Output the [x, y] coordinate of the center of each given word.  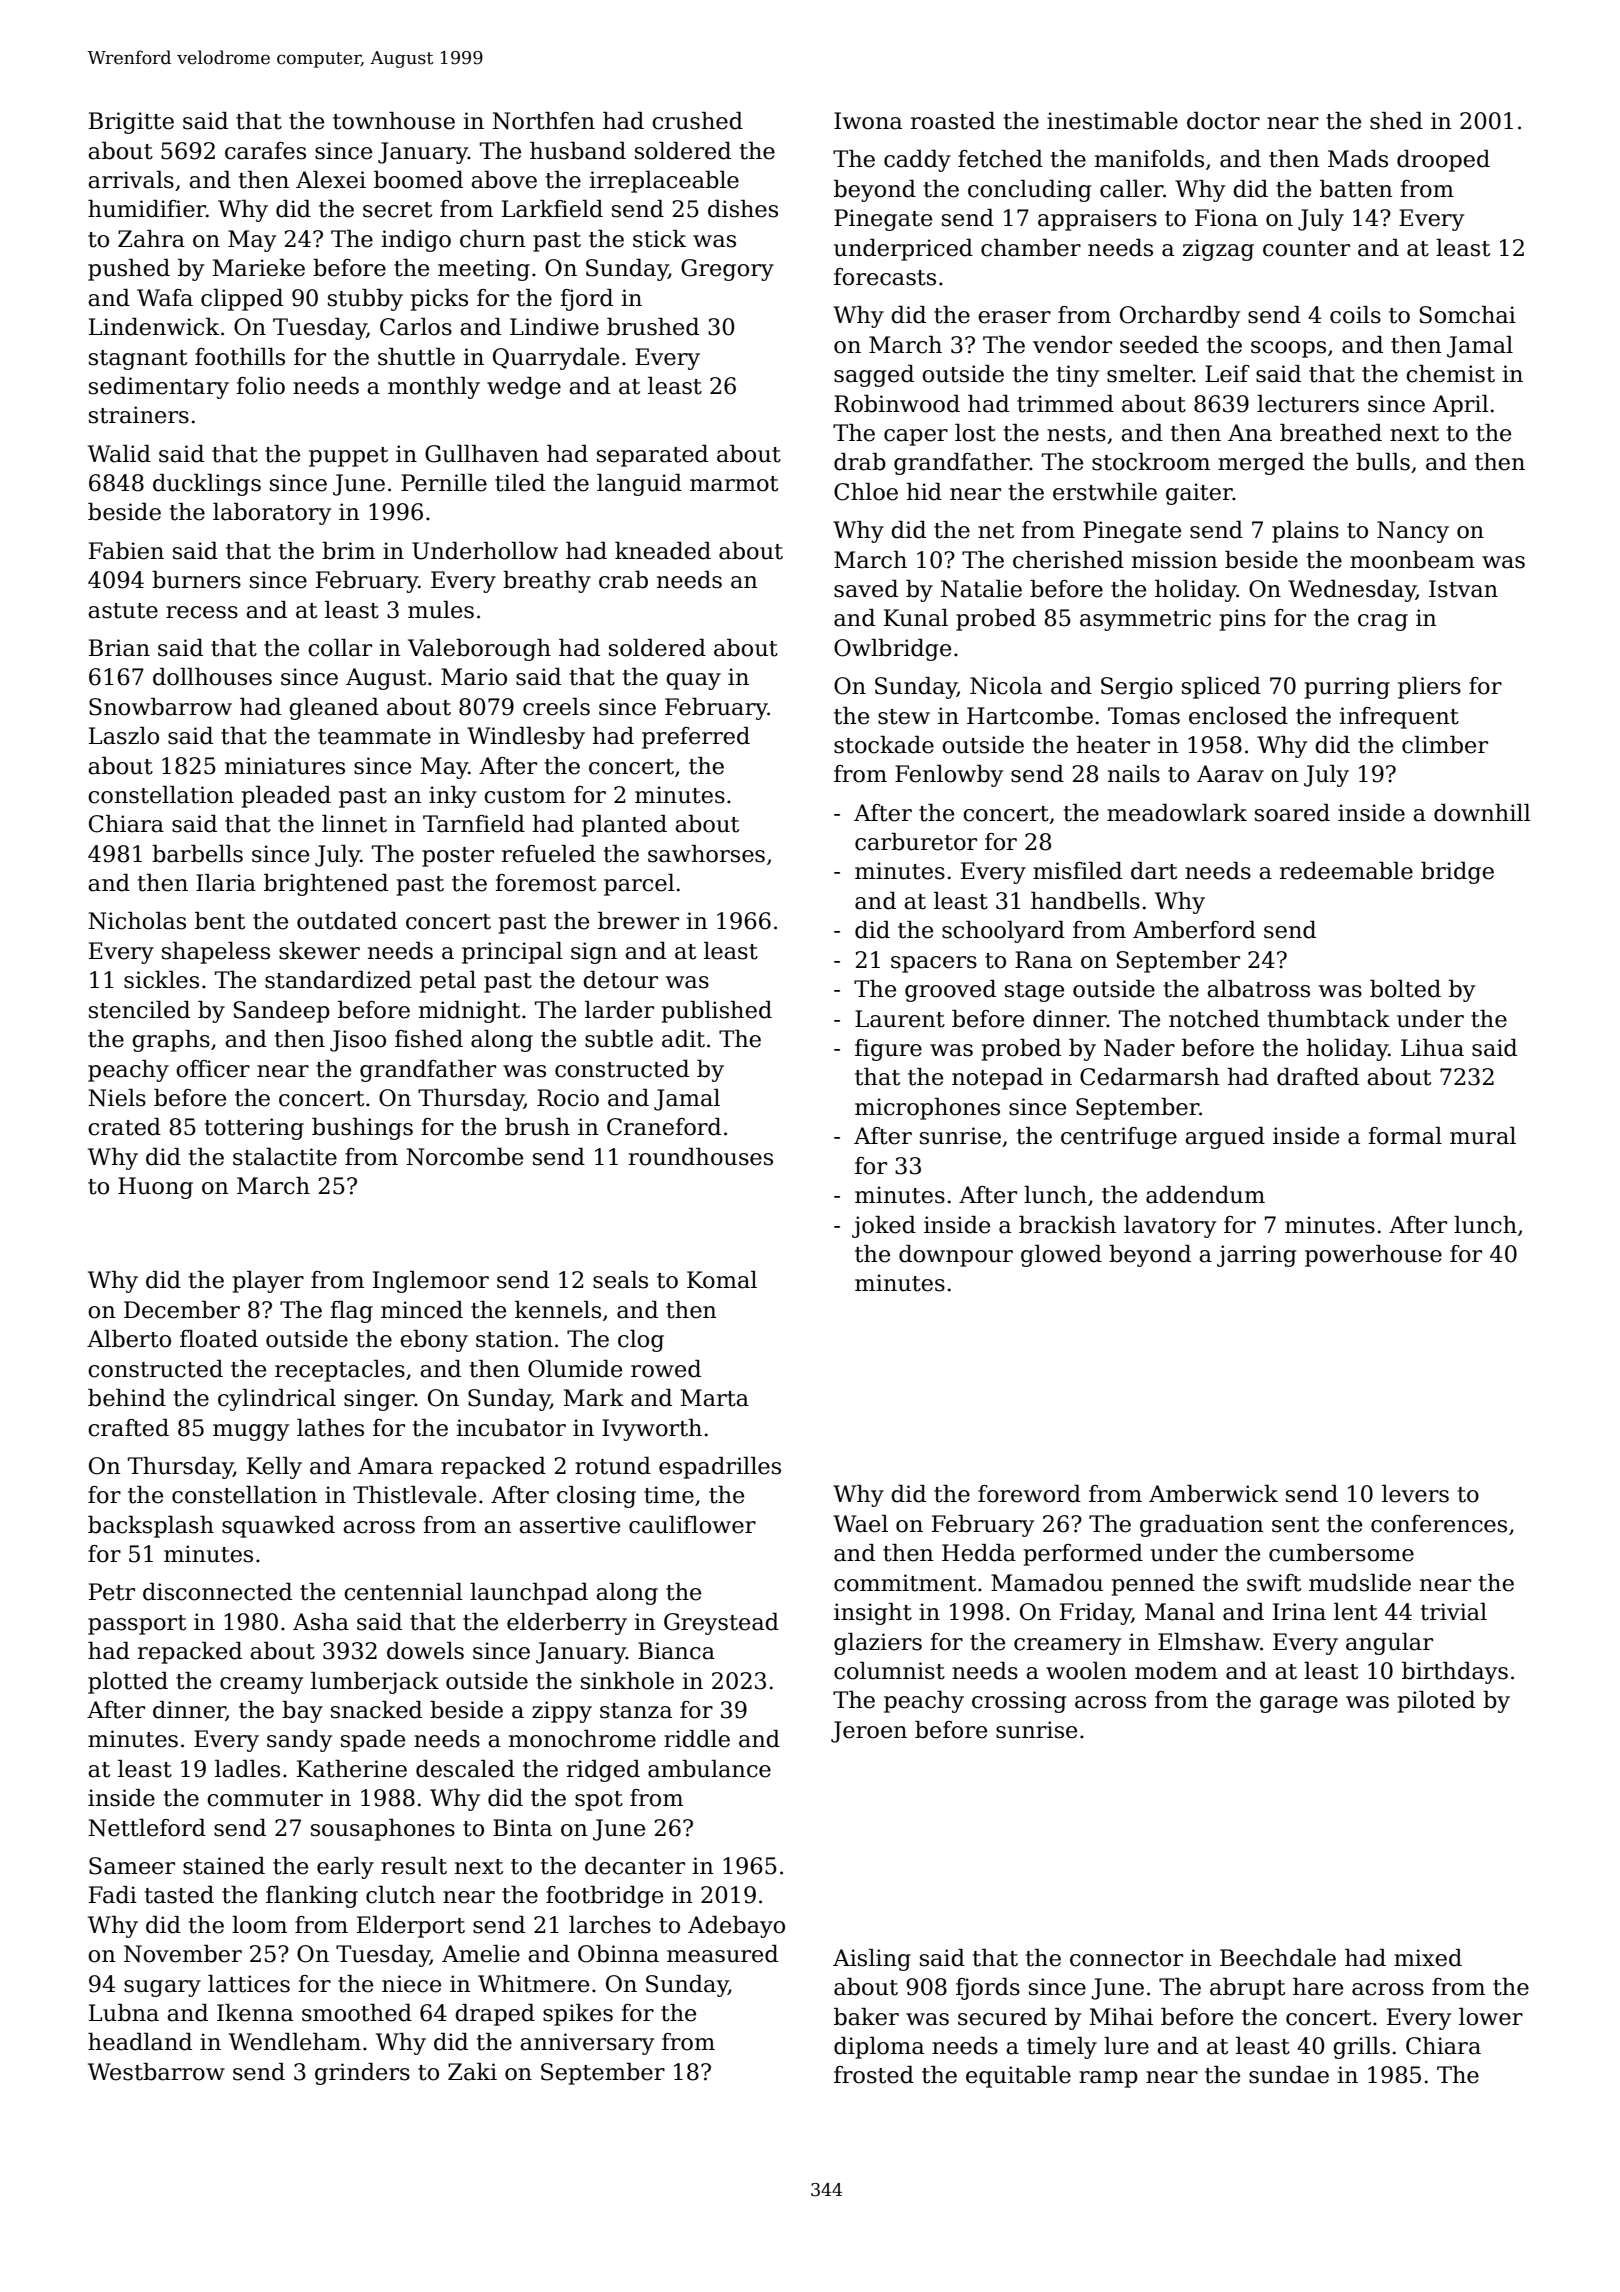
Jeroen [869, 1732]
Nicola [1006, 686]
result [414, 1866]
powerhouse [1373, 1256]
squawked [278, 1527]
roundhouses [701, 1157]
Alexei [331, 180]
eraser [1014, 317]
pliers [1429, 688]
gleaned [334, 709]
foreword [1029, 1494]
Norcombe [464, 1157]
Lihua [1432, 1048]
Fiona [1226, 218]
